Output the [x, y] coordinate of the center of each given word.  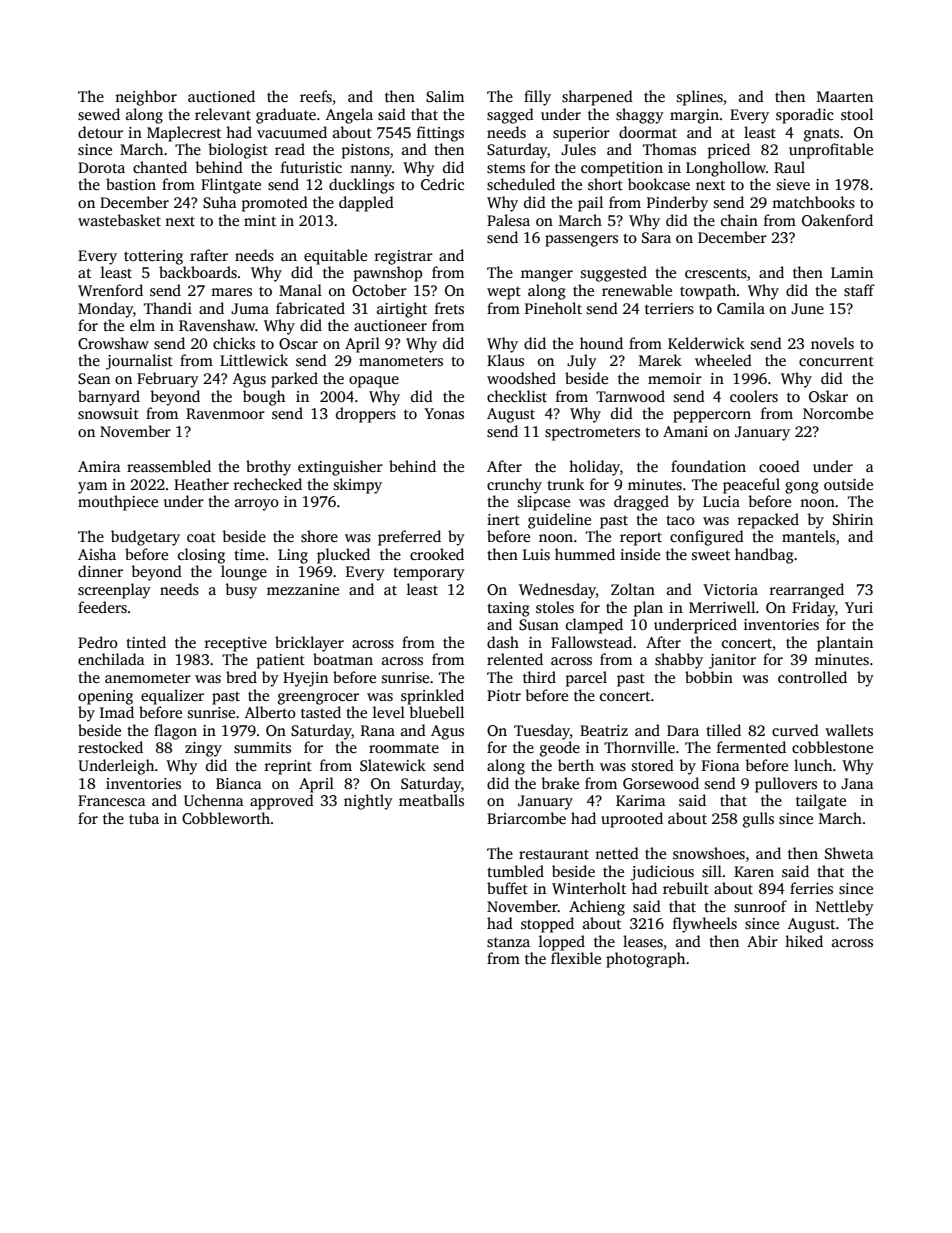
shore [319, 536]
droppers [366, 415]
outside [848, 484]
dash [503, 642]
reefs [316, 96]
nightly [368, 802]
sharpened [597, 98]
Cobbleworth [226, 818]
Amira [99, 466]
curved [795, 730]
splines [700, 98]
